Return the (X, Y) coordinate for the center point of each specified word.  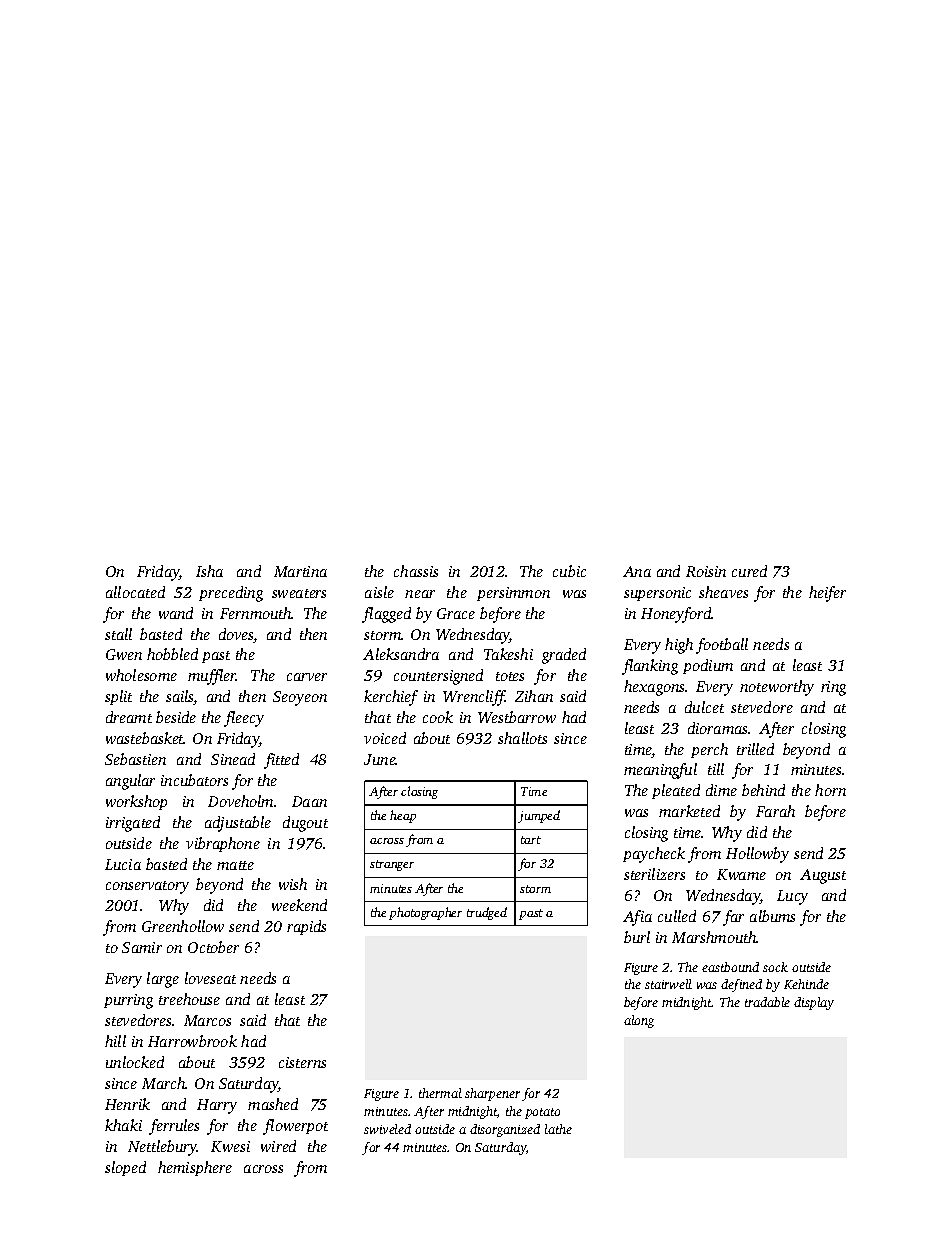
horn (830, 790)
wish (293, 884)
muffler (212, 677)
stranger (392, 865)
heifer (827, 594)
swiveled (387, 1129)
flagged (386, 615)
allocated (135, 592)
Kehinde (806, 984)
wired (278, 1146)
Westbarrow (517, 717)
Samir (142, 947)
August (823, 876)
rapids (306, 927)
